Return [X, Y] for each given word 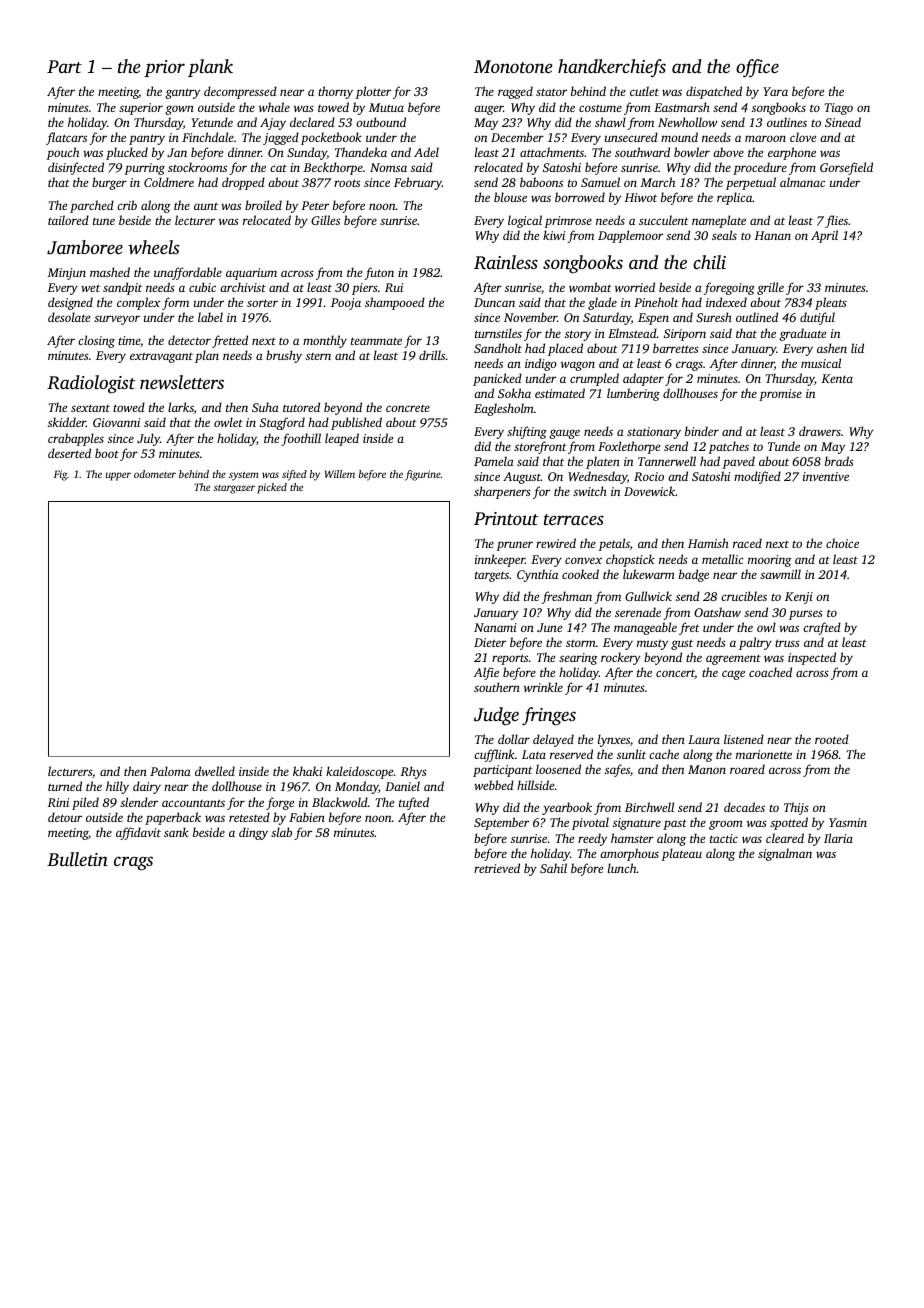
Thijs [796, 808]
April [824, 236]
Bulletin [77, 859]
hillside [535, 785]
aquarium [251, 274]
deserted [69, 453]
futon [379, 273]
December [517, 137]
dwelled [215, 771]
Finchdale [208, 137]
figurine [423, 475]
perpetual [751, 183]
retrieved [497, 868]
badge [694, 575]
